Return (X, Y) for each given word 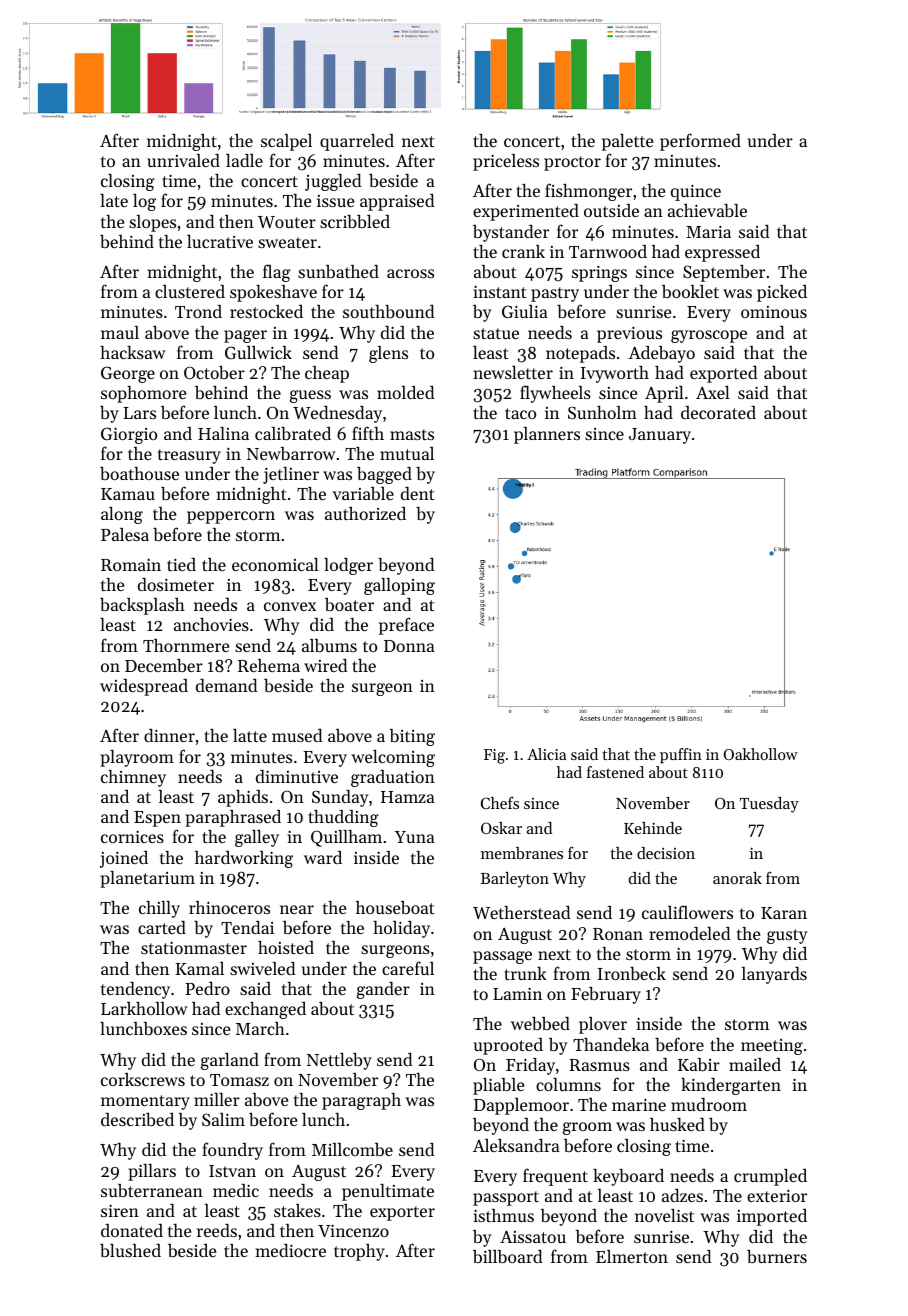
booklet (690, 291)
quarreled (357, 142)
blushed (130, 1250)
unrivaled (183, 160)
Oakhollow (760, 754)
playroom (137, 758)
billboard (507, 1256)
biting (412, 737)
